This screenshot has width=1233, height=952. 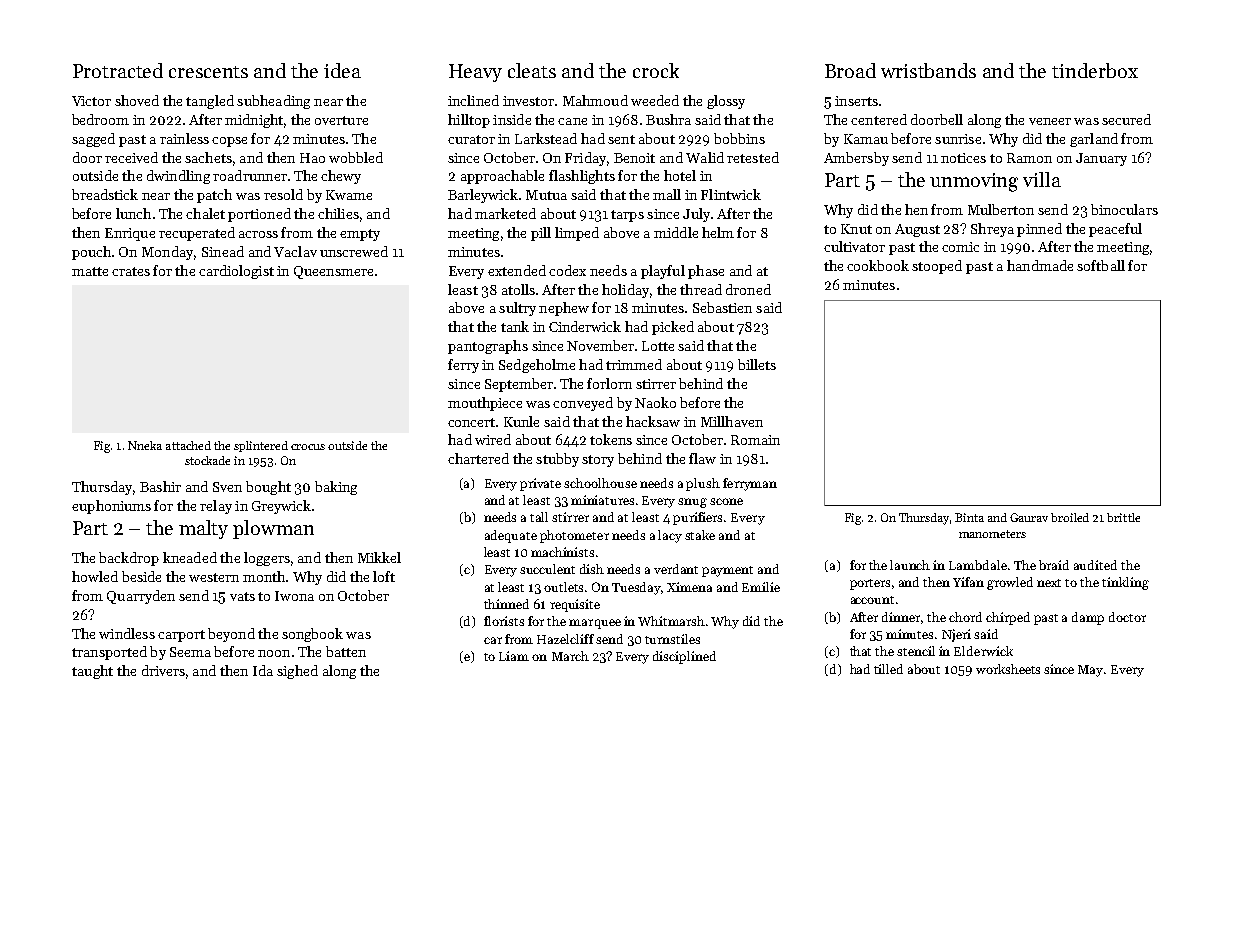 What do you see at coordinates (333, 272) in the screenshot?
I see `Queensmere` at bounding box center [333, 272].
